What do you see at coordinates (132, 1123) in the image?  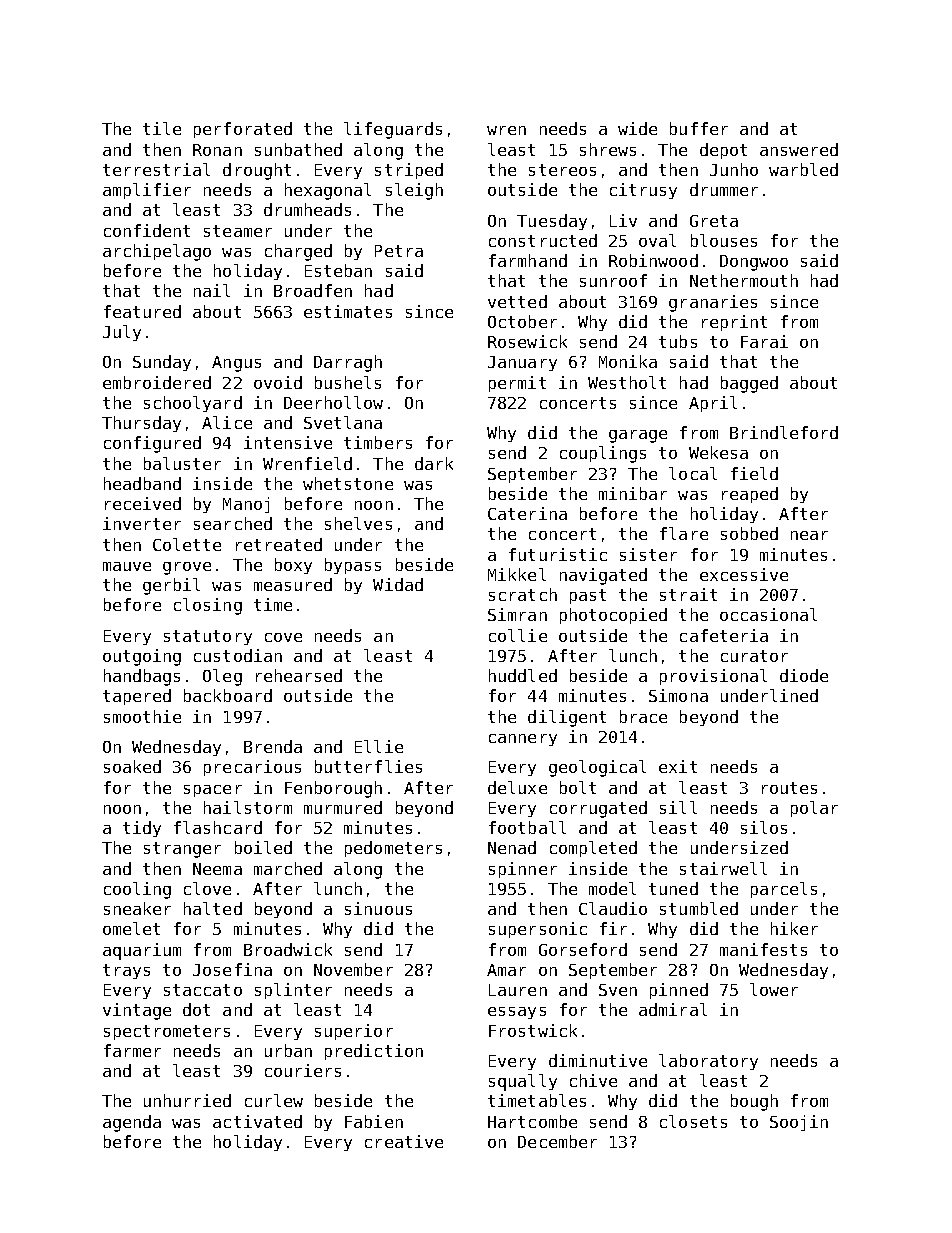 I see `agenda` at bounding box center [132, 1123].
